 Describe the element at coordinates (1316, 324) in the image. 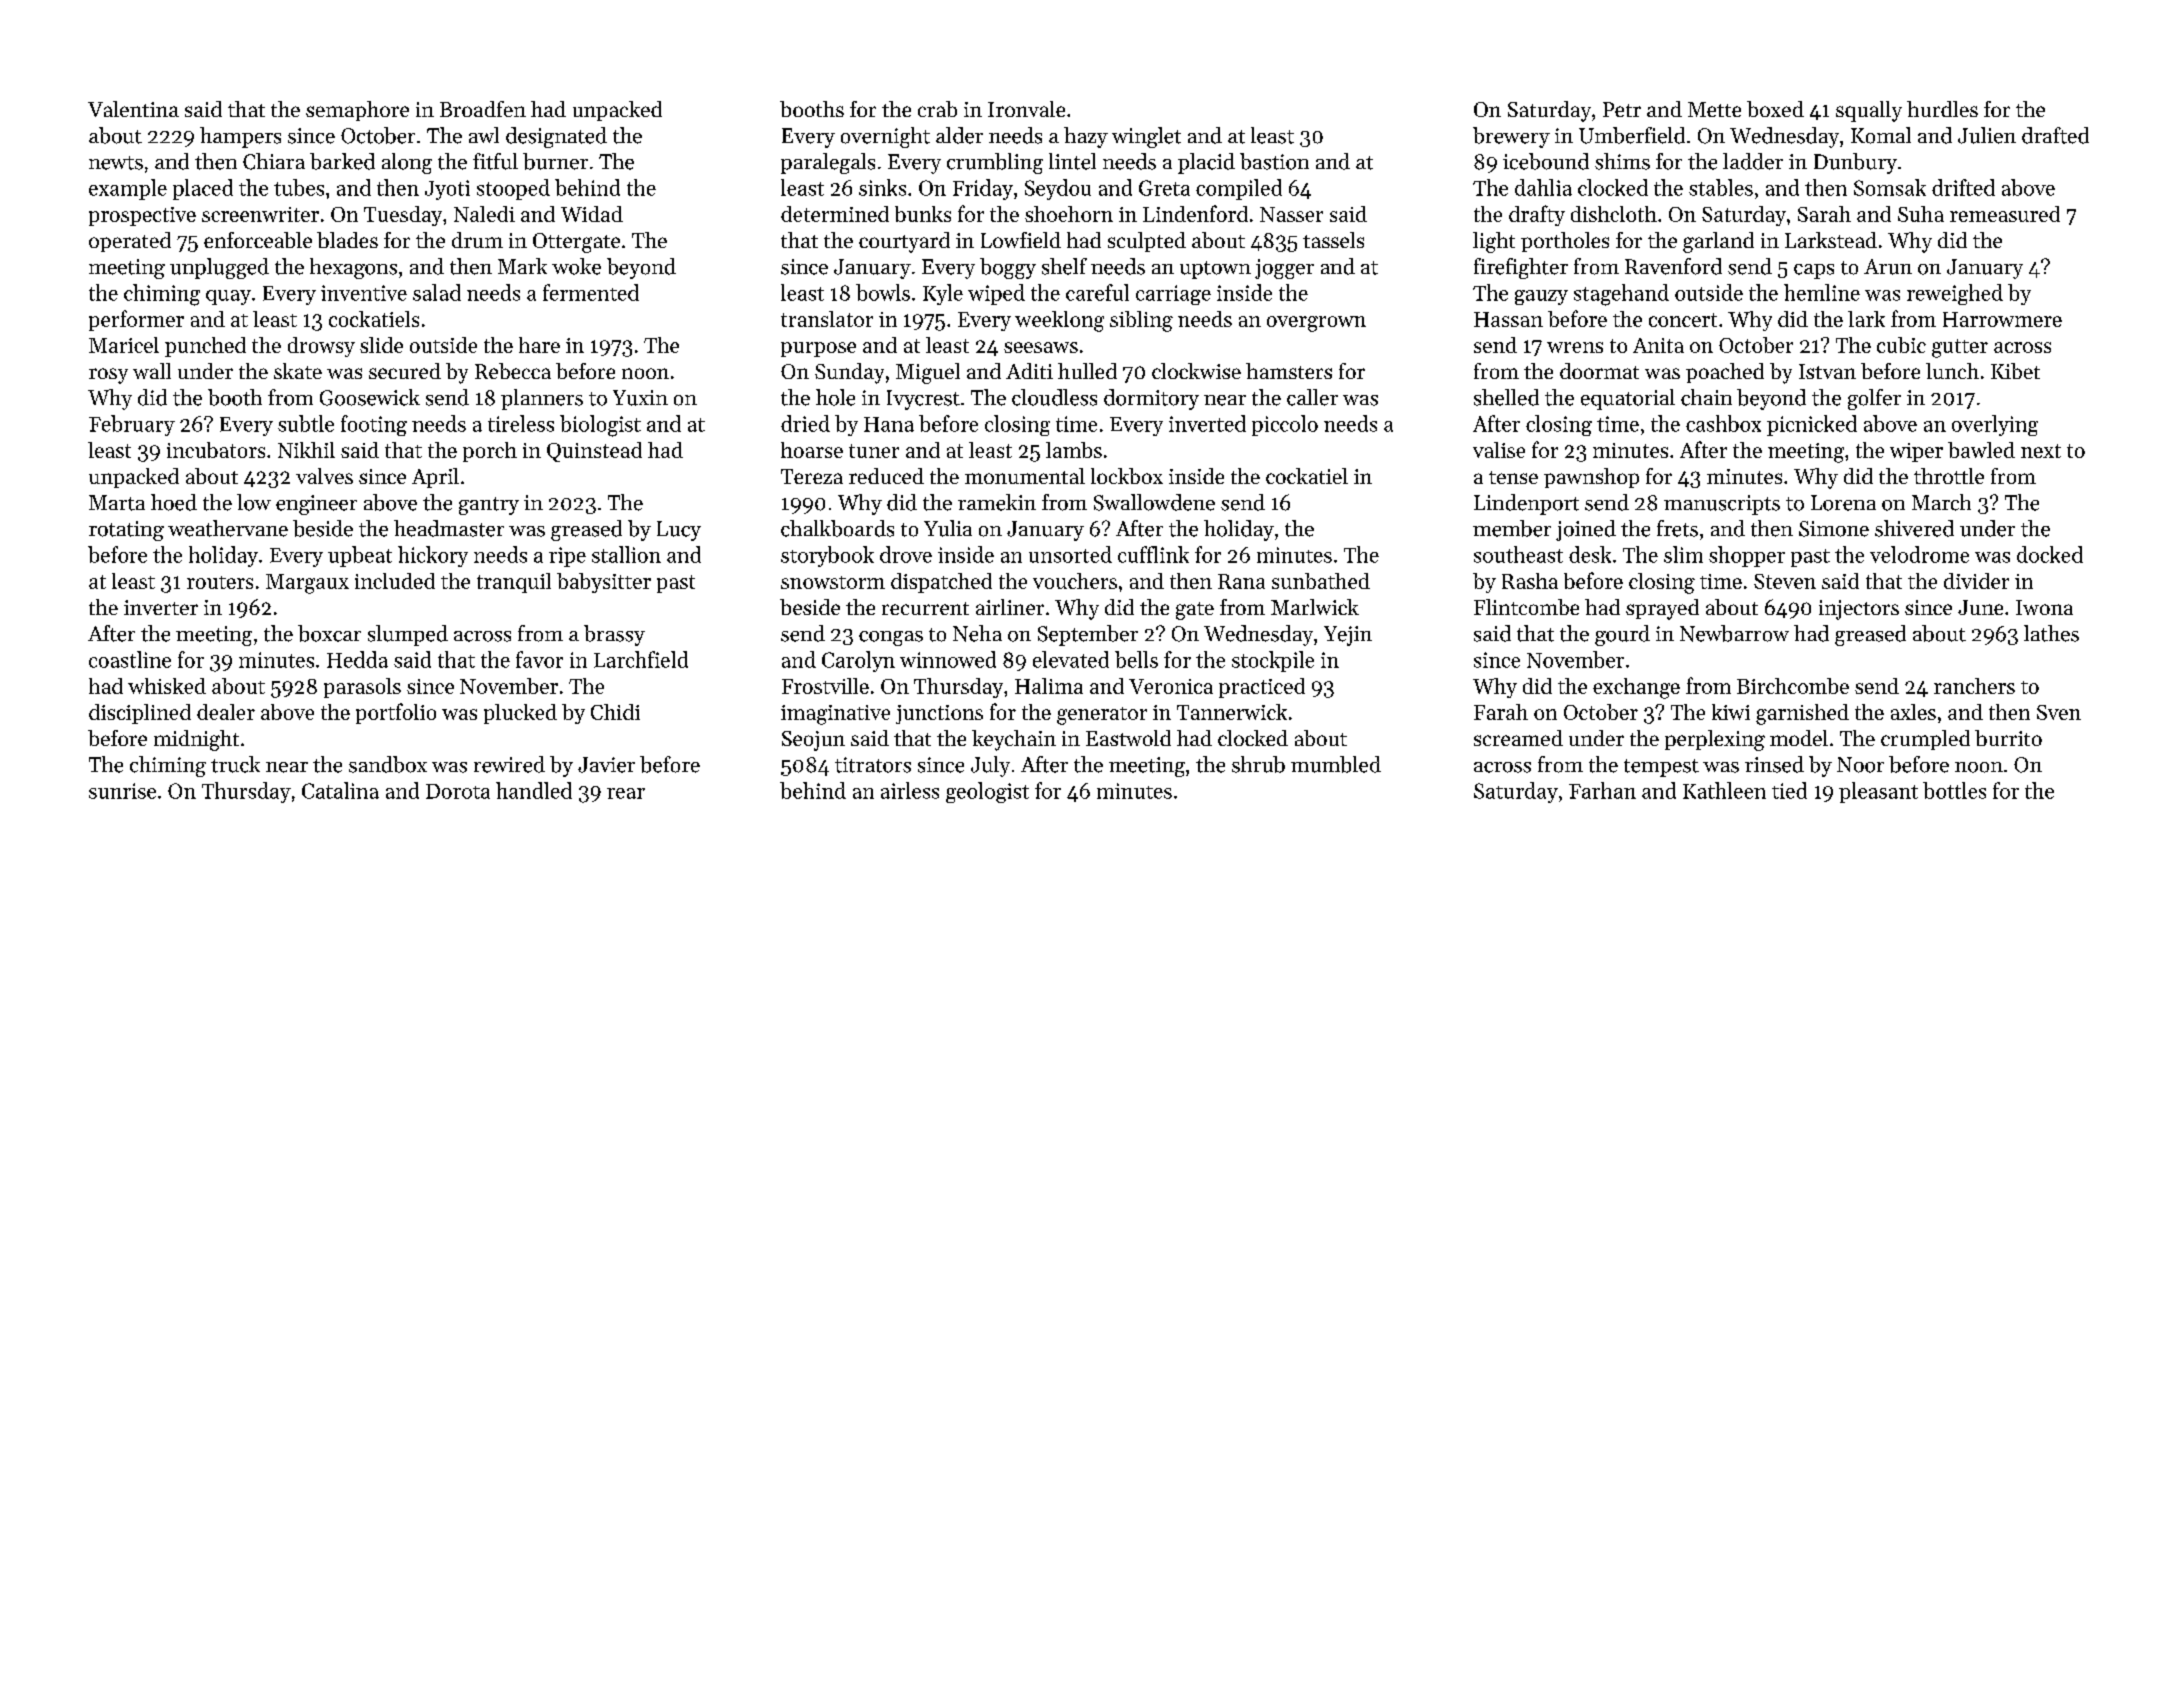

I see `overgrown` at that location.
